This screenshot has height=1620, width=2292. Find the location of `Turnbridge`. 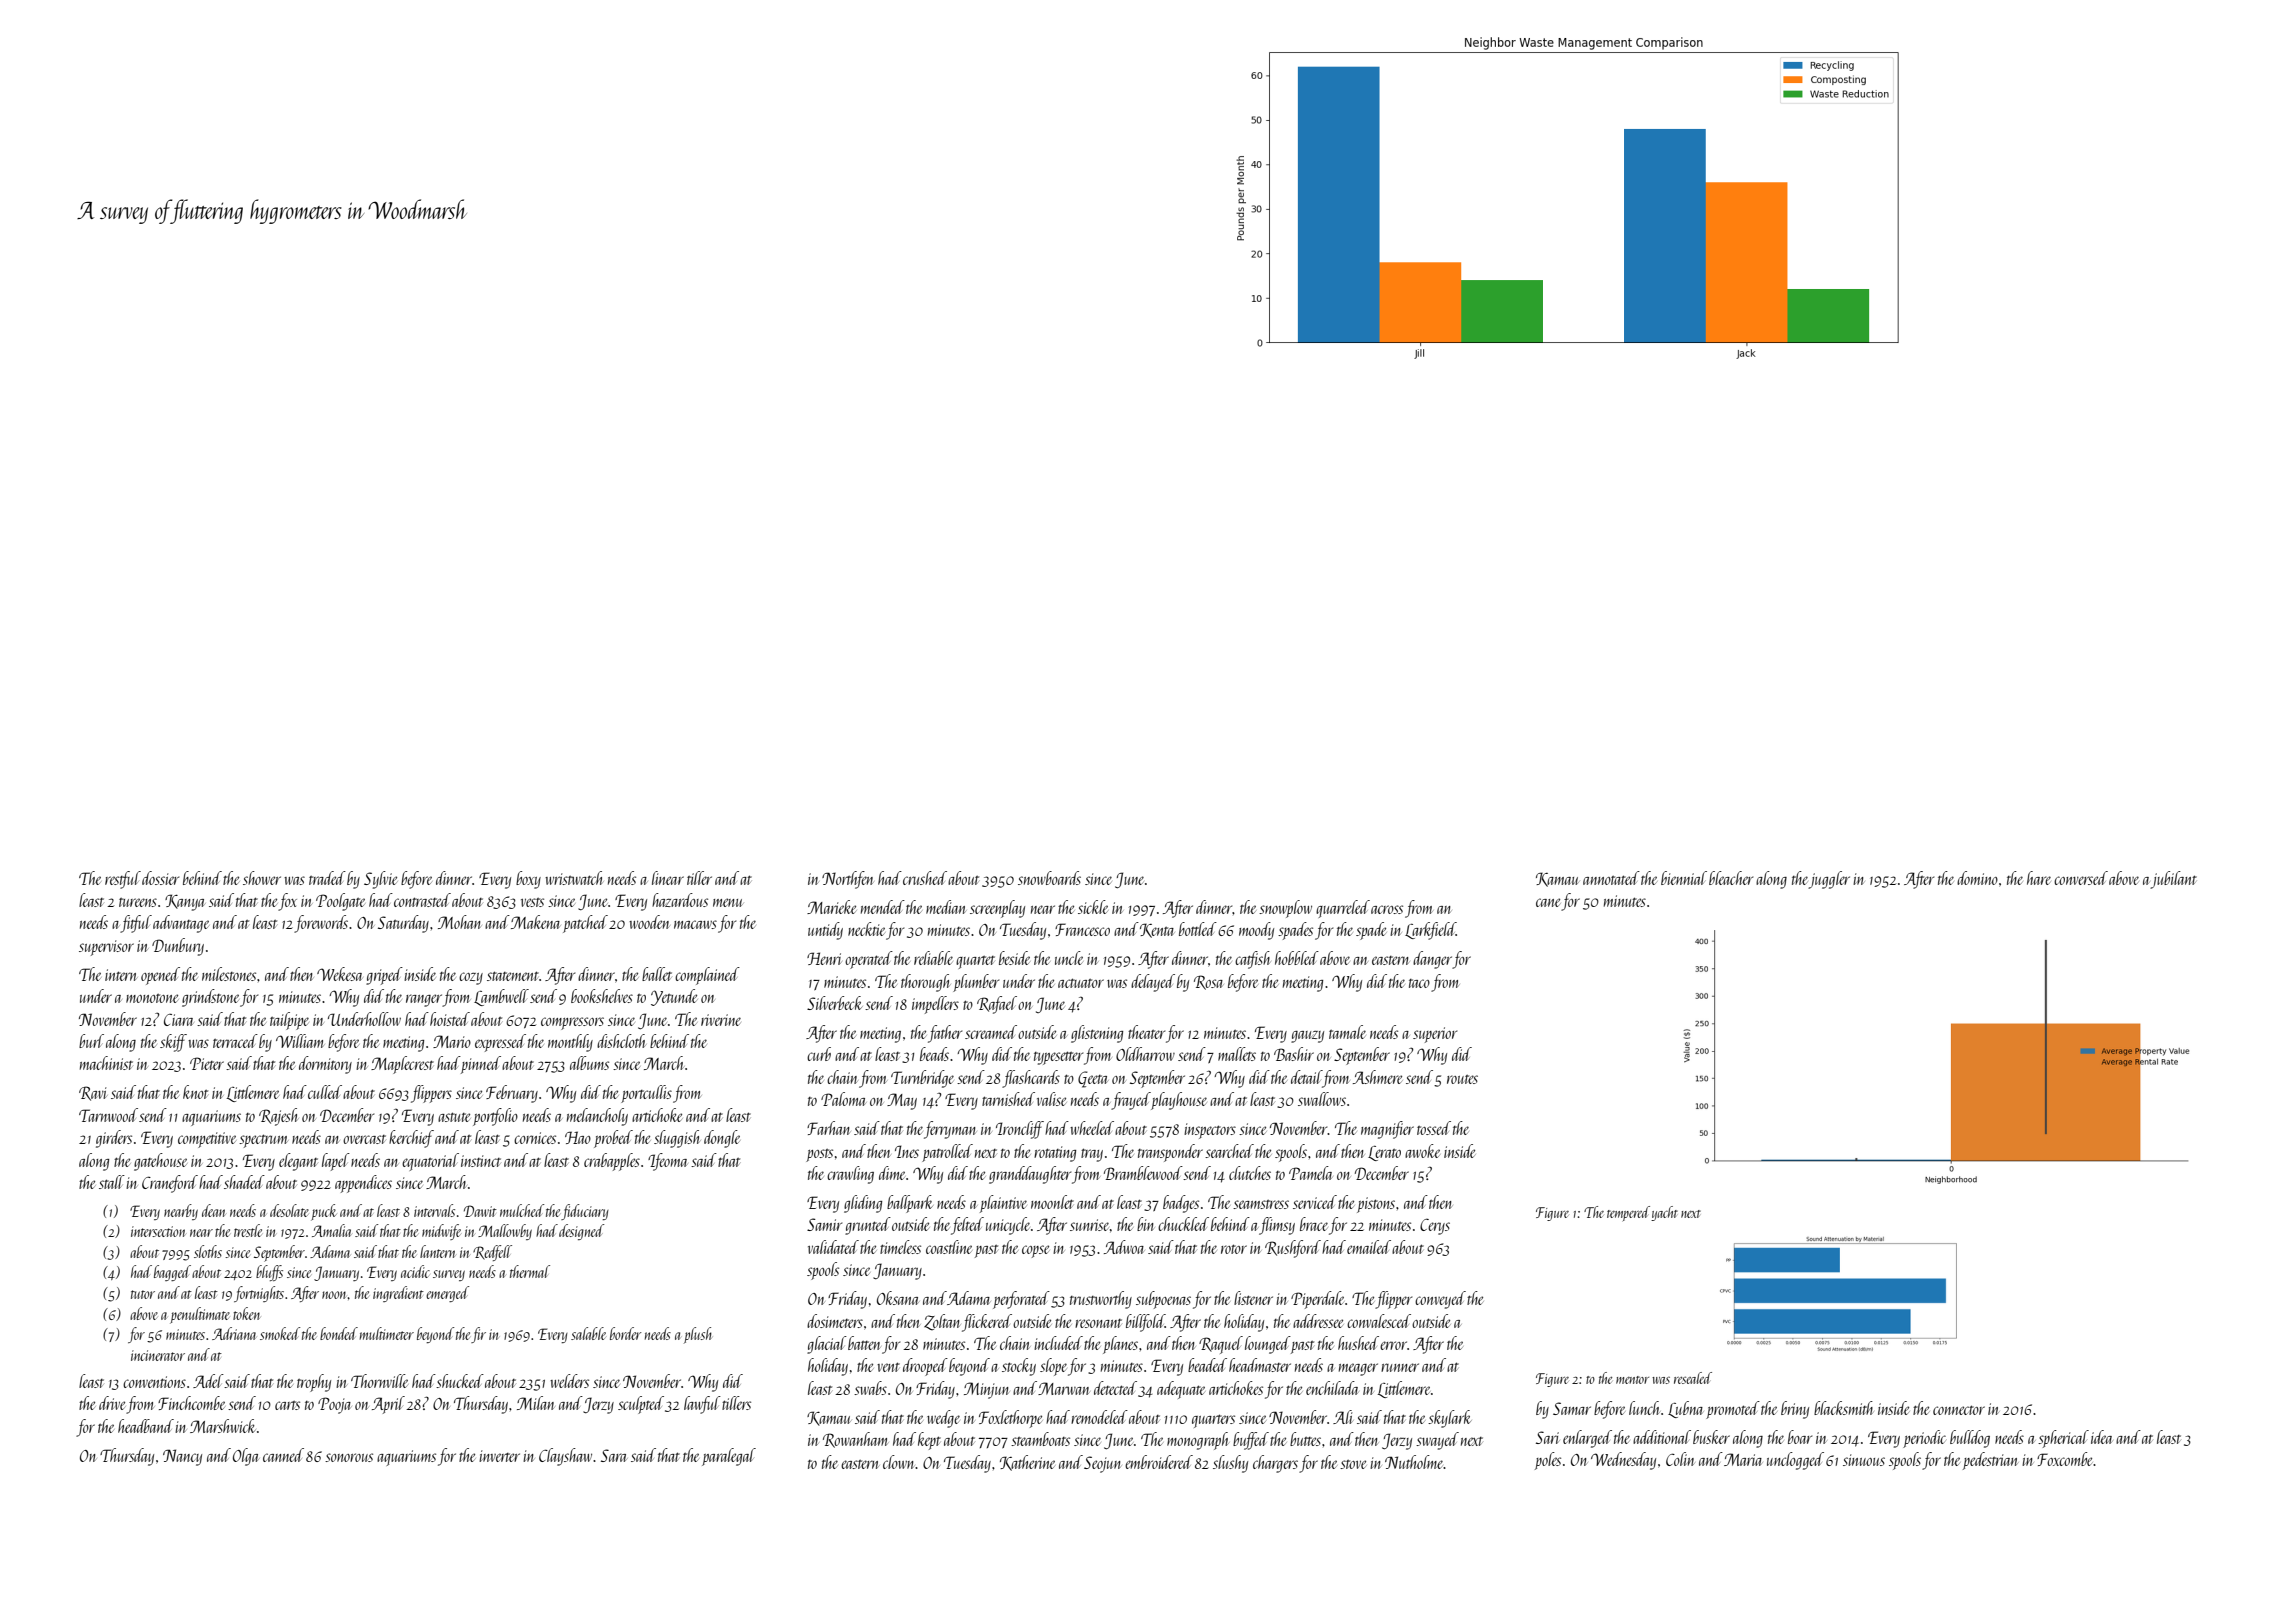

Turnbridge is located at coordinates (922, 1079).
